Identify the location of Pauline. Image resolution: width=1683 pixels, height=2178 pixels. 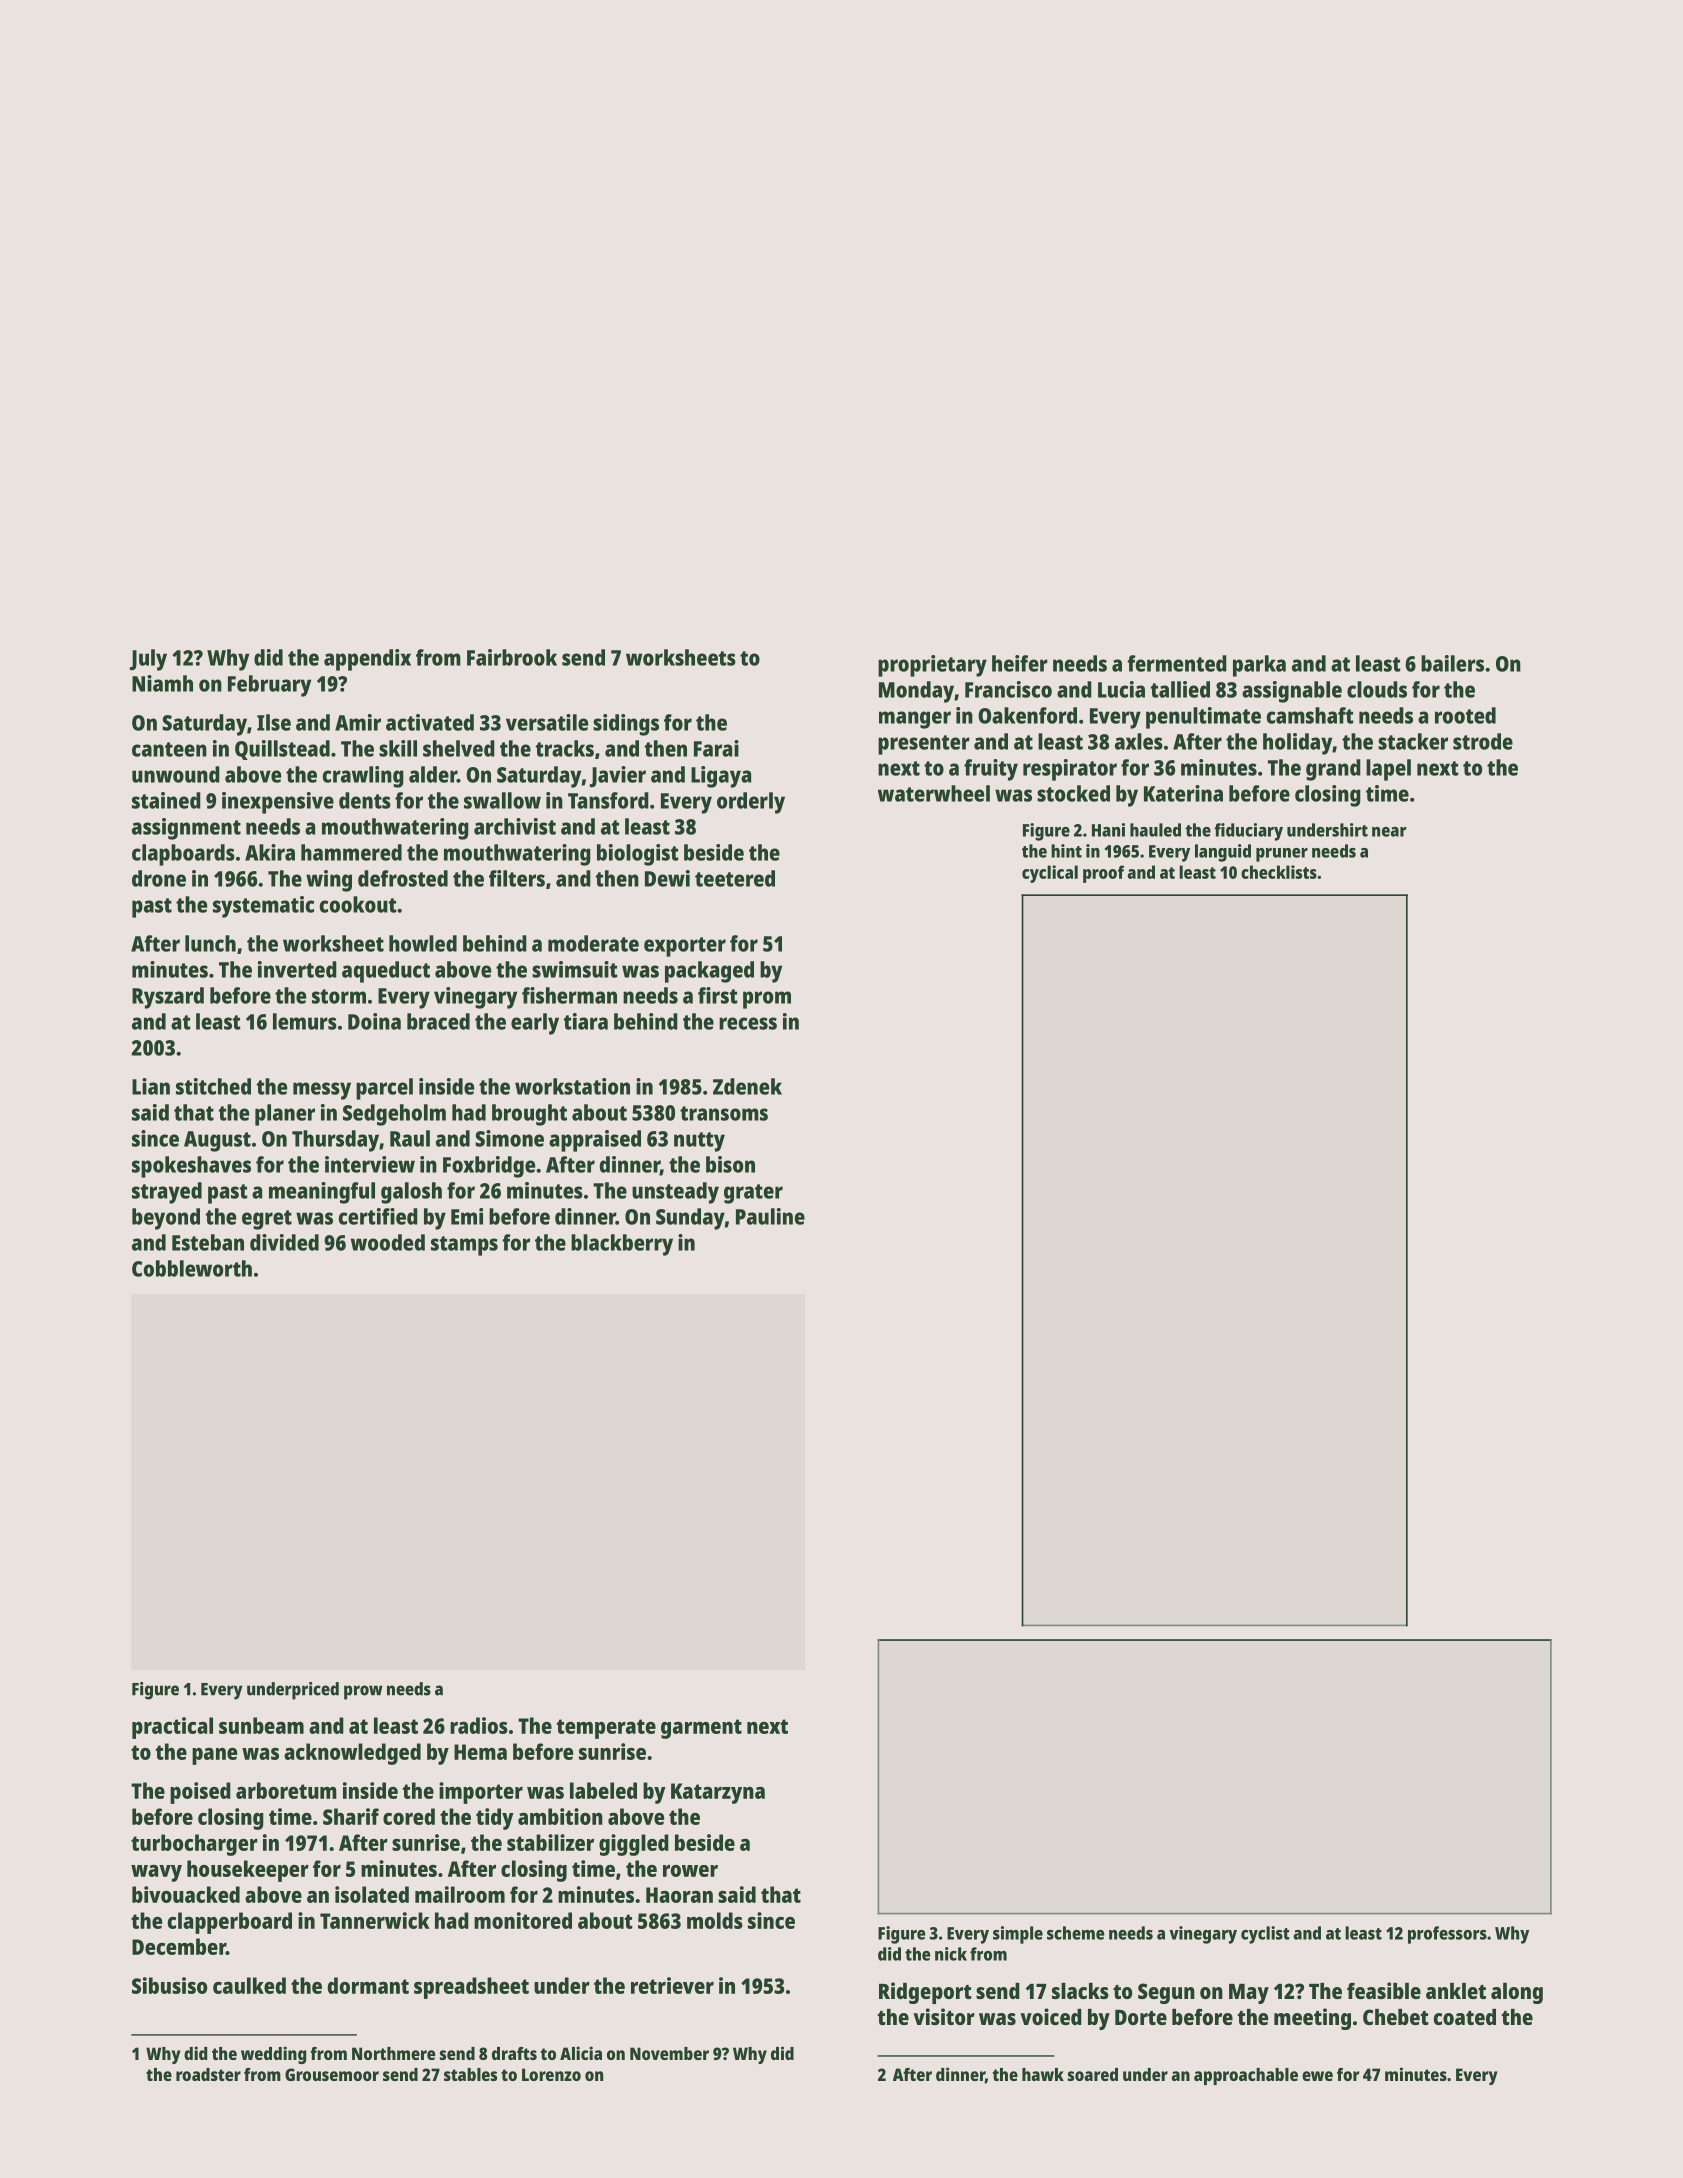
(770, 1216).
